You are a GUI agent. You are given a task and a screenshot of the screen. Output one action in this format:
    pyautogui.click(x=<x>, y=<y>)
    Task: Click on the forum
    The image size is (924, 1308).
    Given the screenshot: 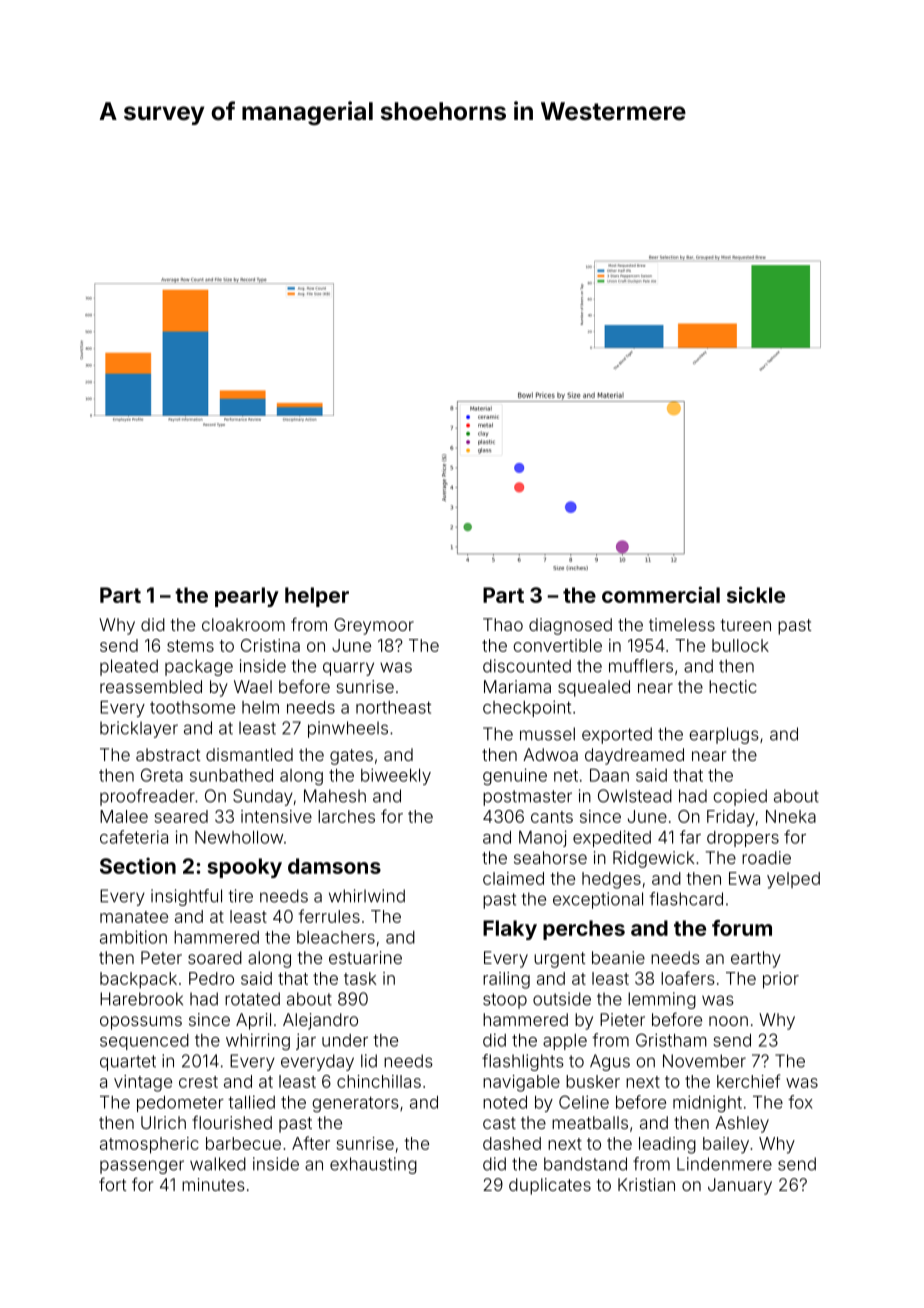 What is the action you would take?
    pyautogui.click(x=742, y=928)
